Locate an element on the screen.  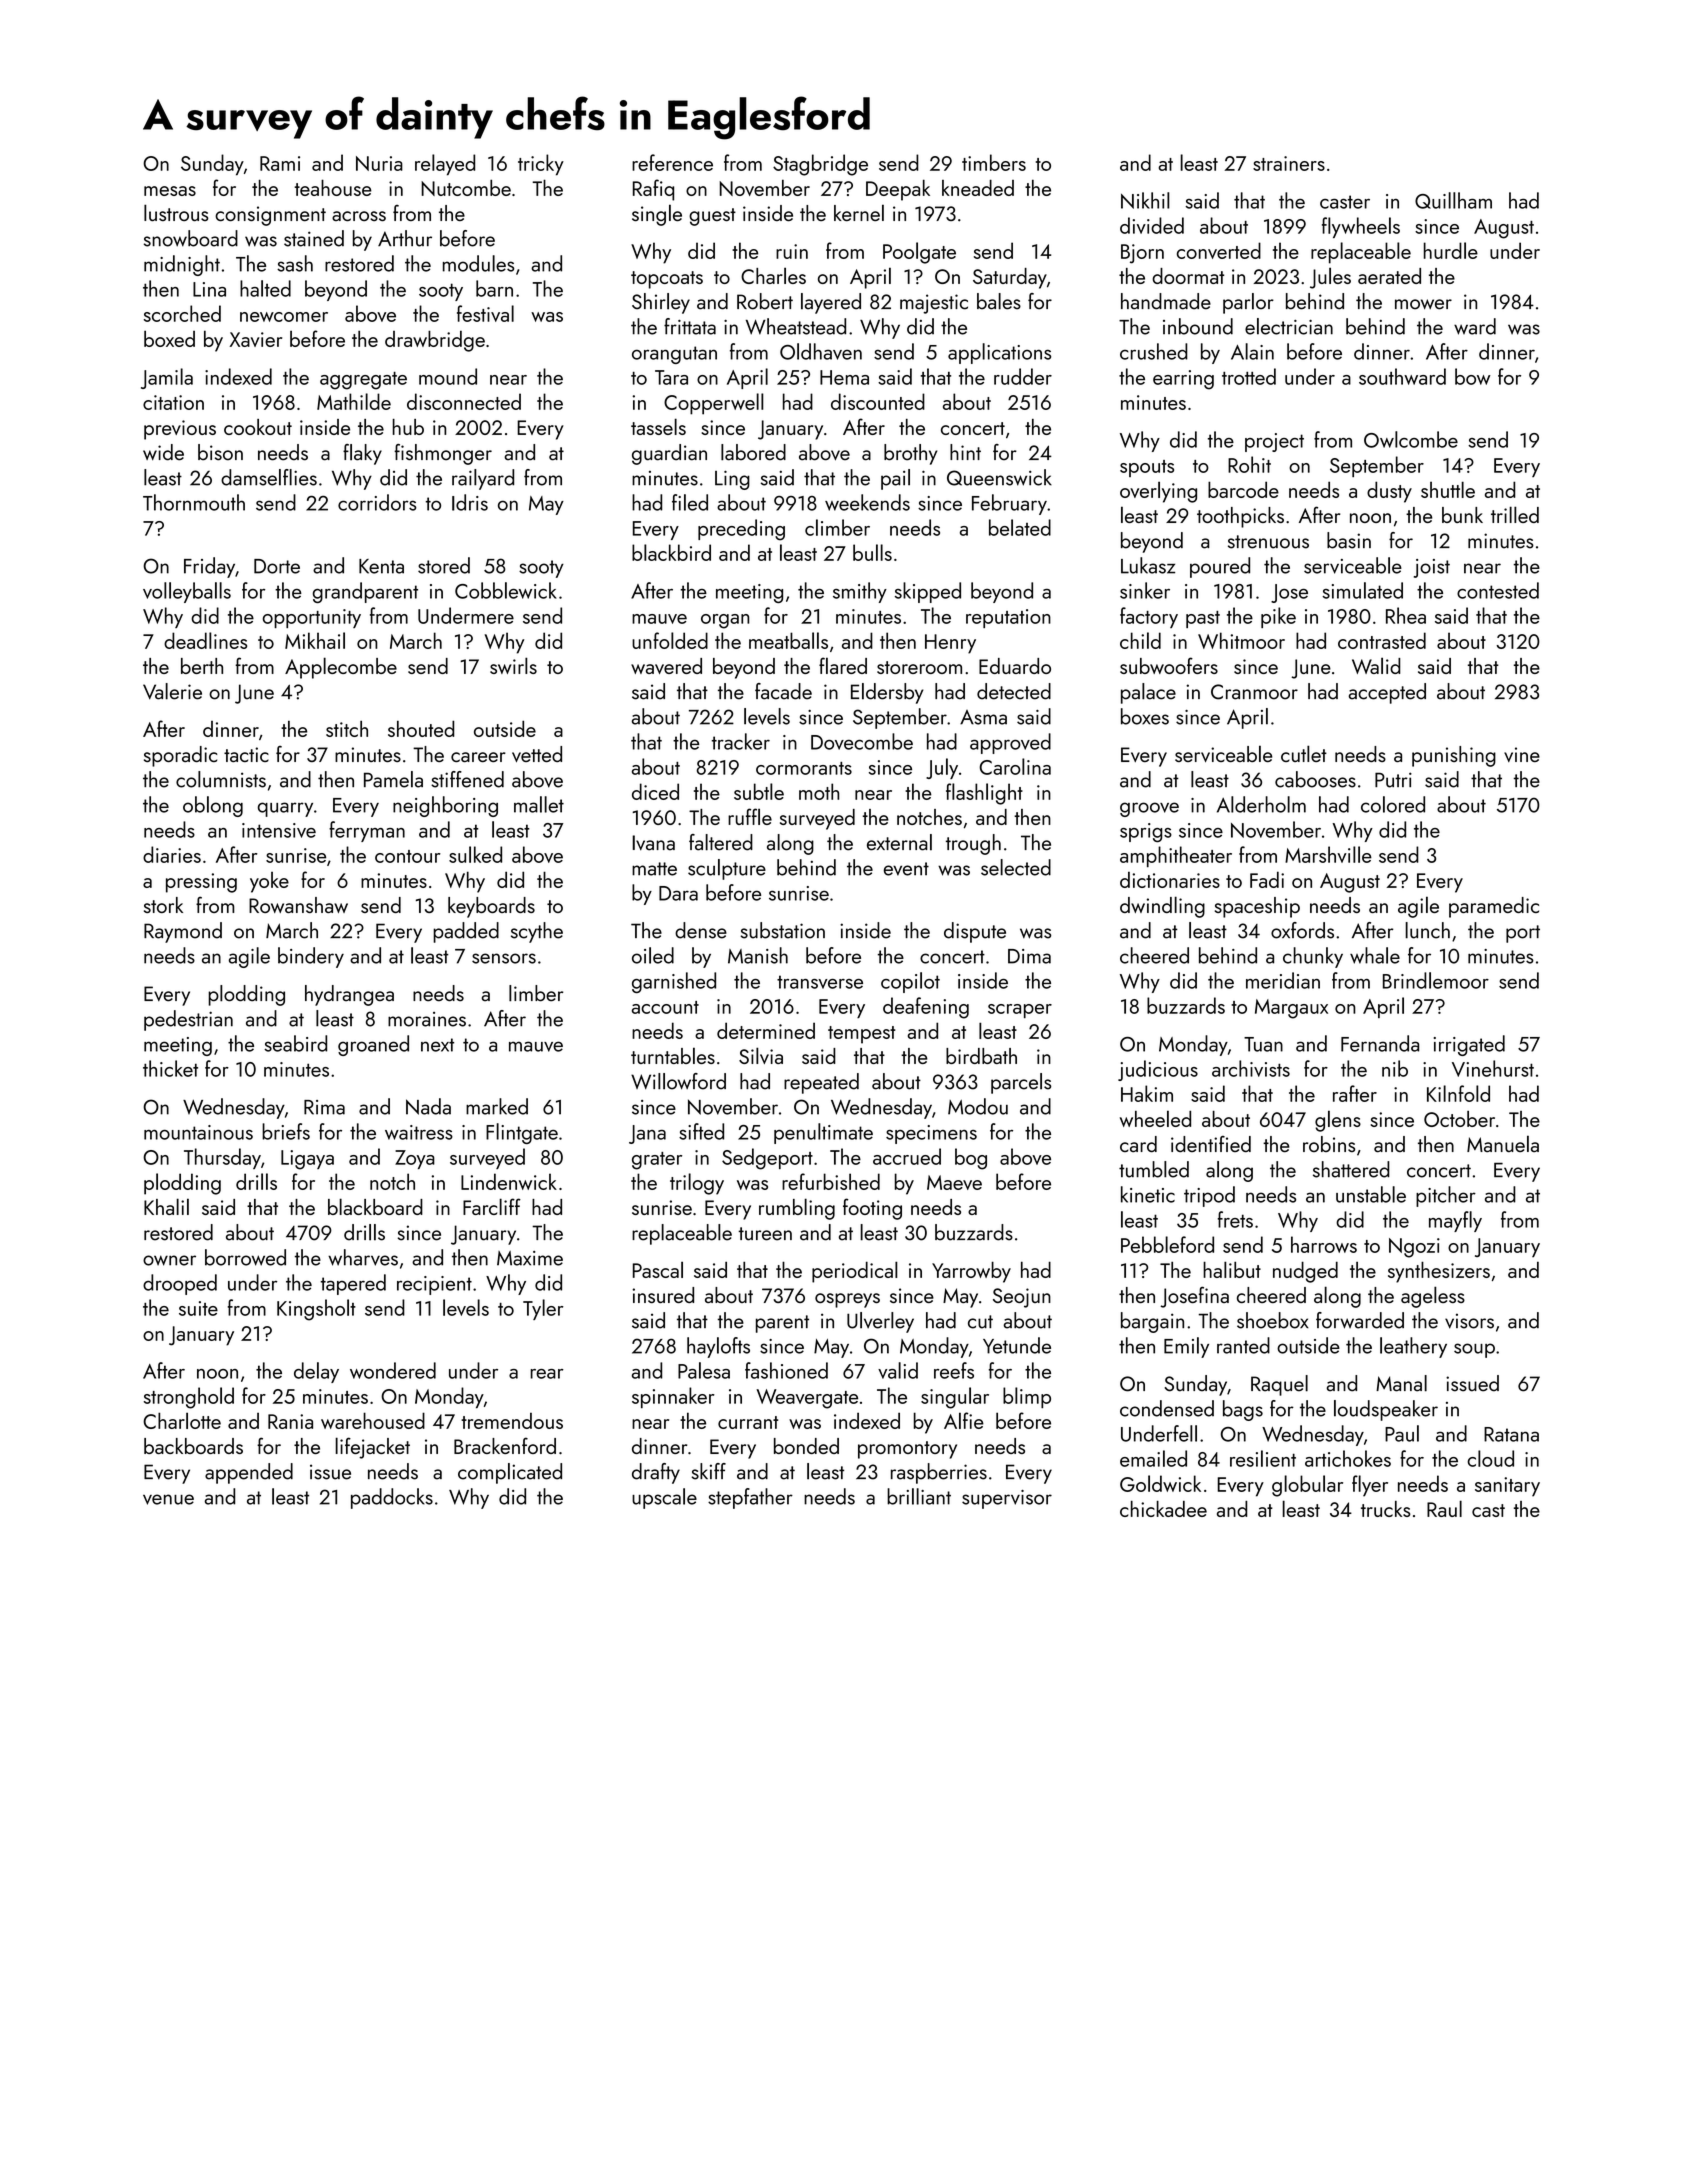
bales is located at coordinates (999, 301).
